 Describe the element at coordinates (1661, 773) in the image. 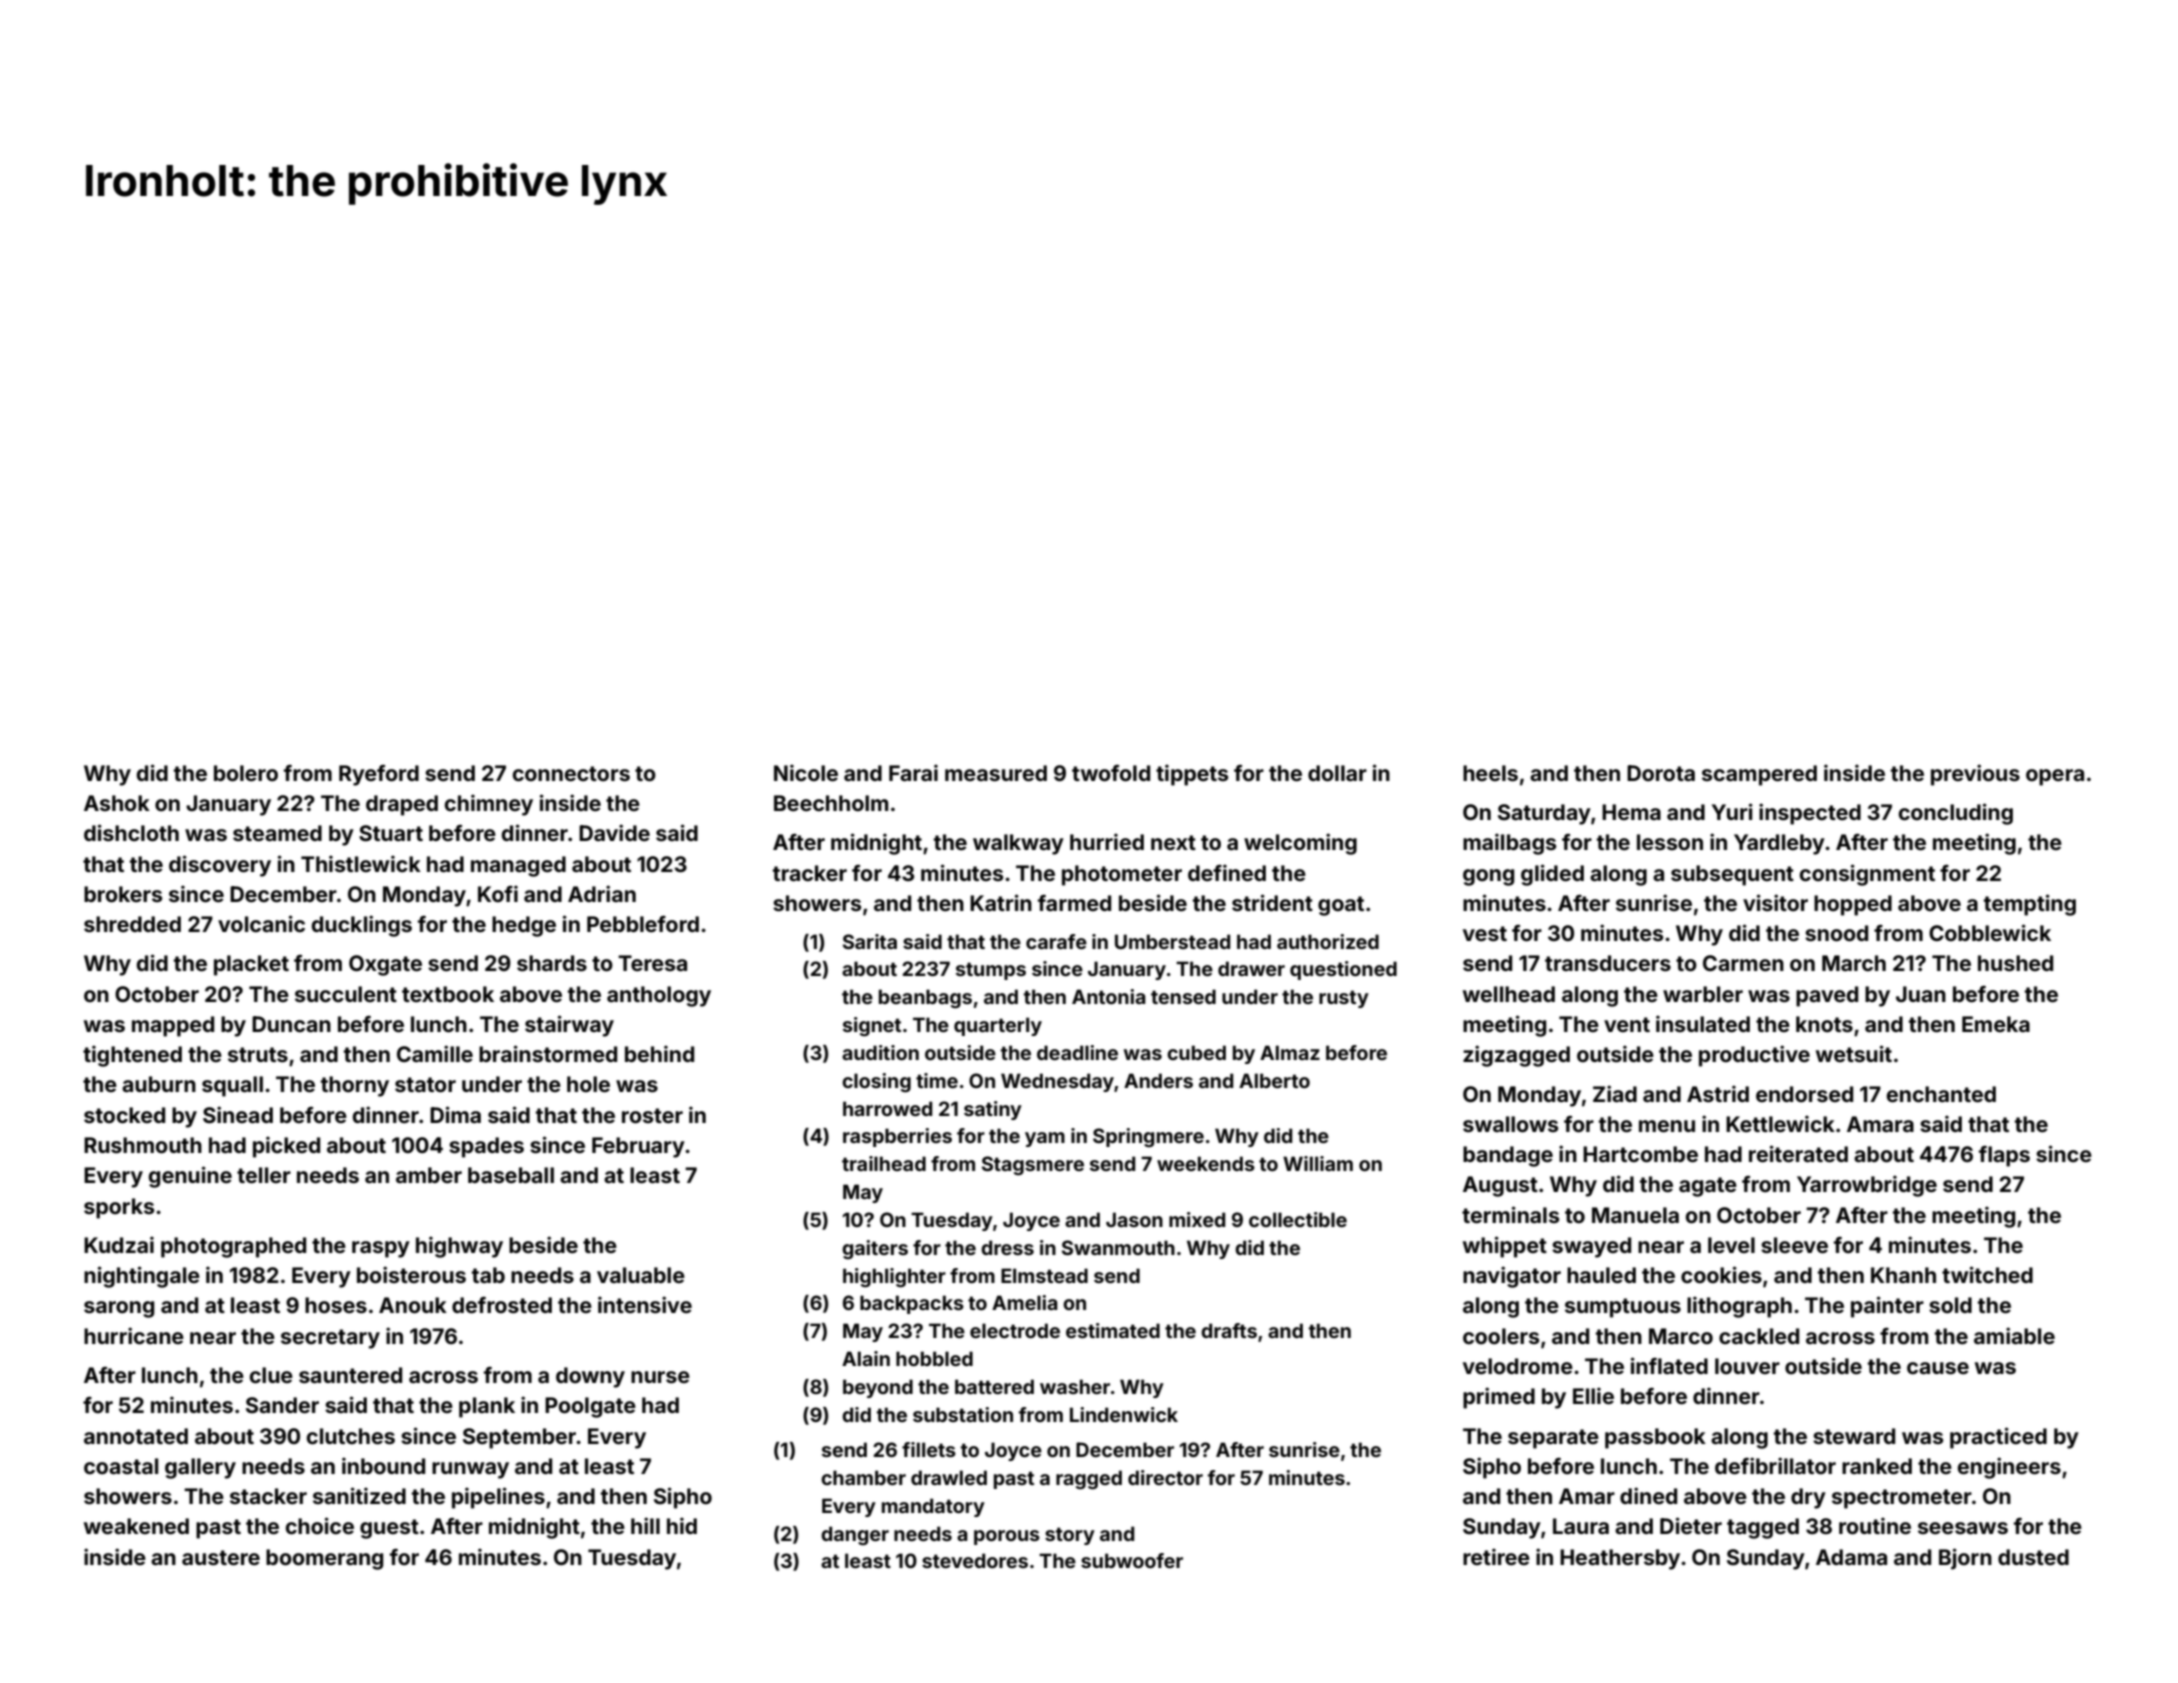

I see `Dorota` at that location.
